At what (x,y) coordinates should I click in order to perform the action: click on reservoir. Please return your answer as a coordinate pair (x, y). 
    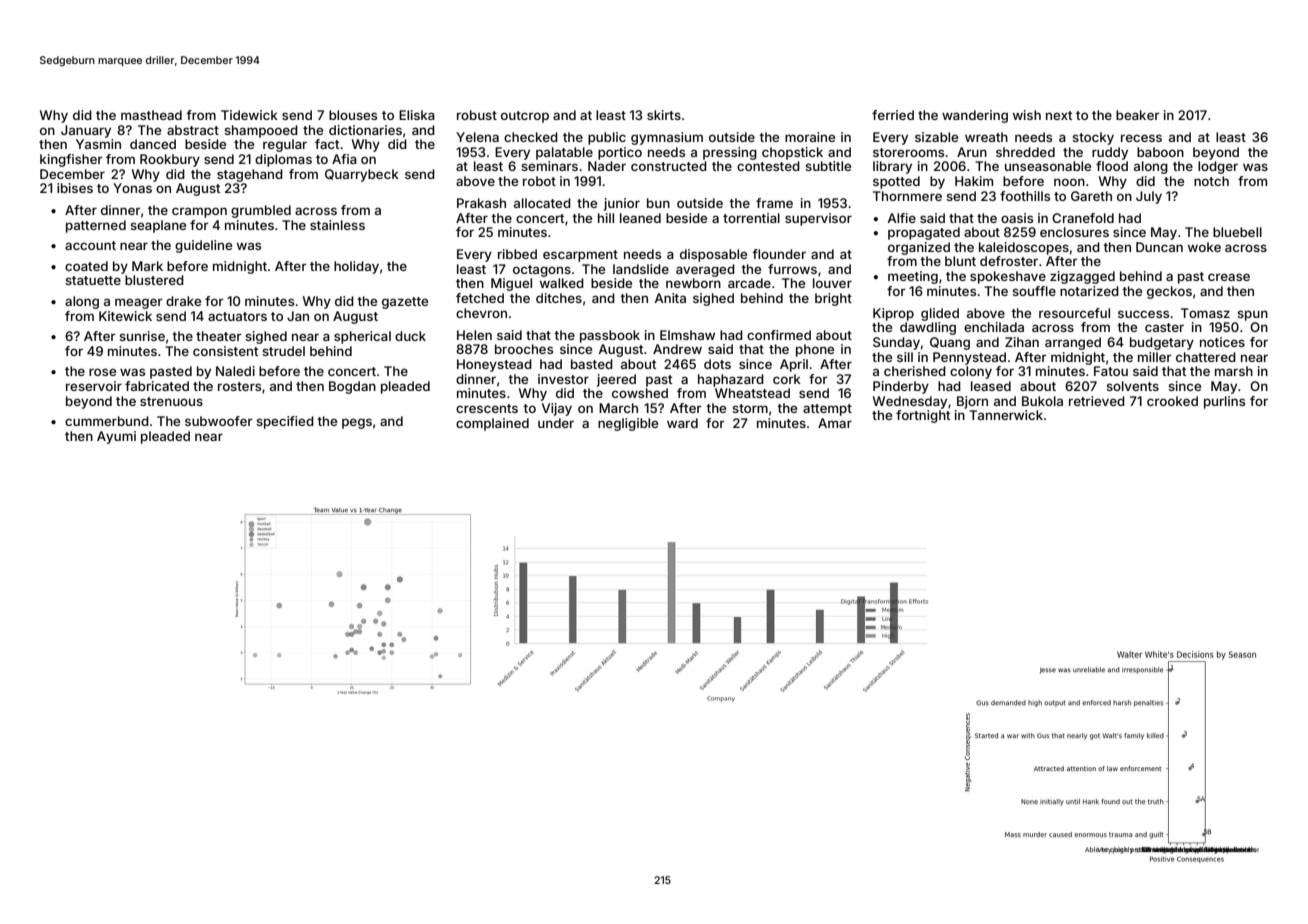
    Looking at the image, I should click on (94, 386).
